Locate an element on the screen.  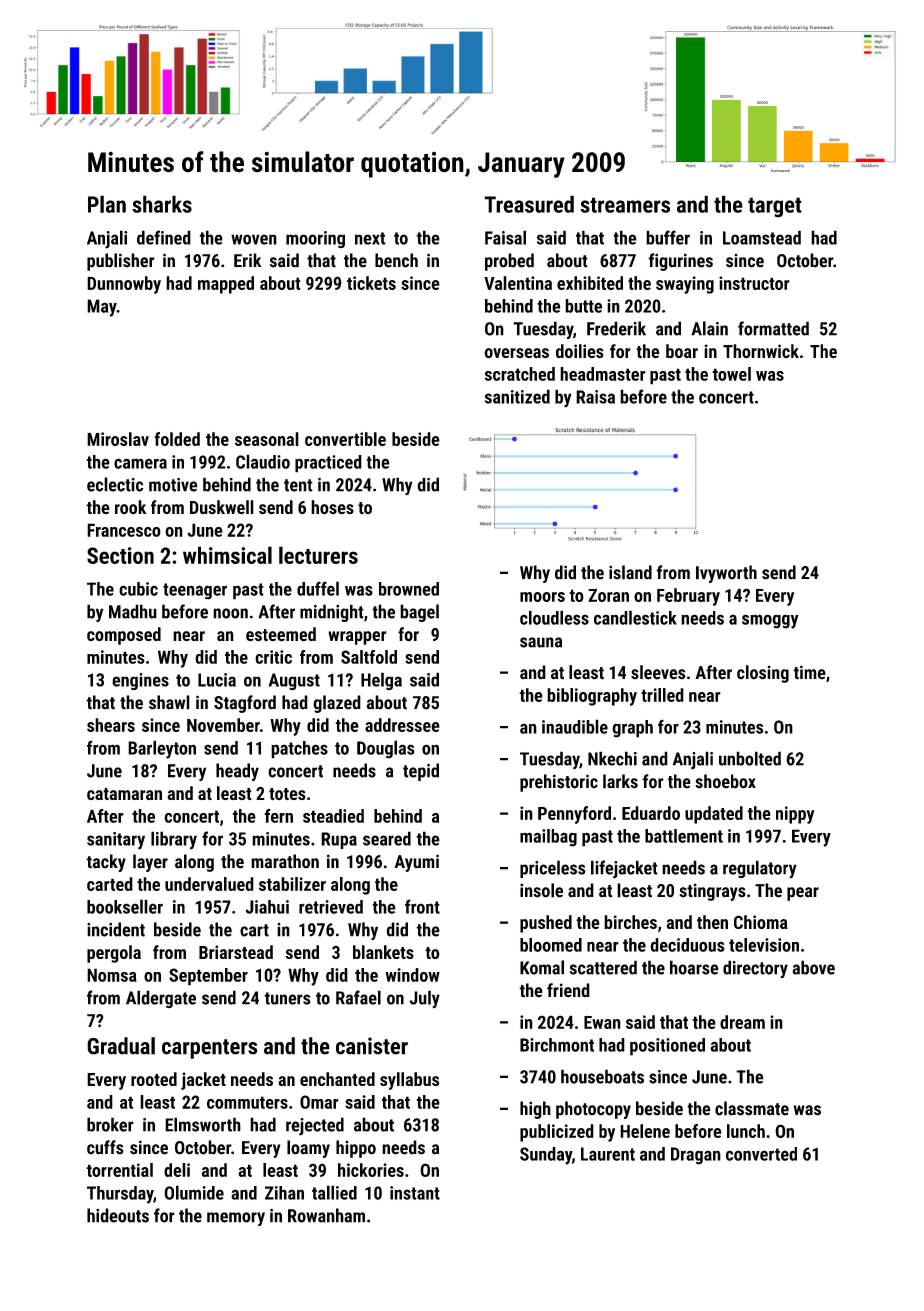
insole is located at coordinates (541, 890).
